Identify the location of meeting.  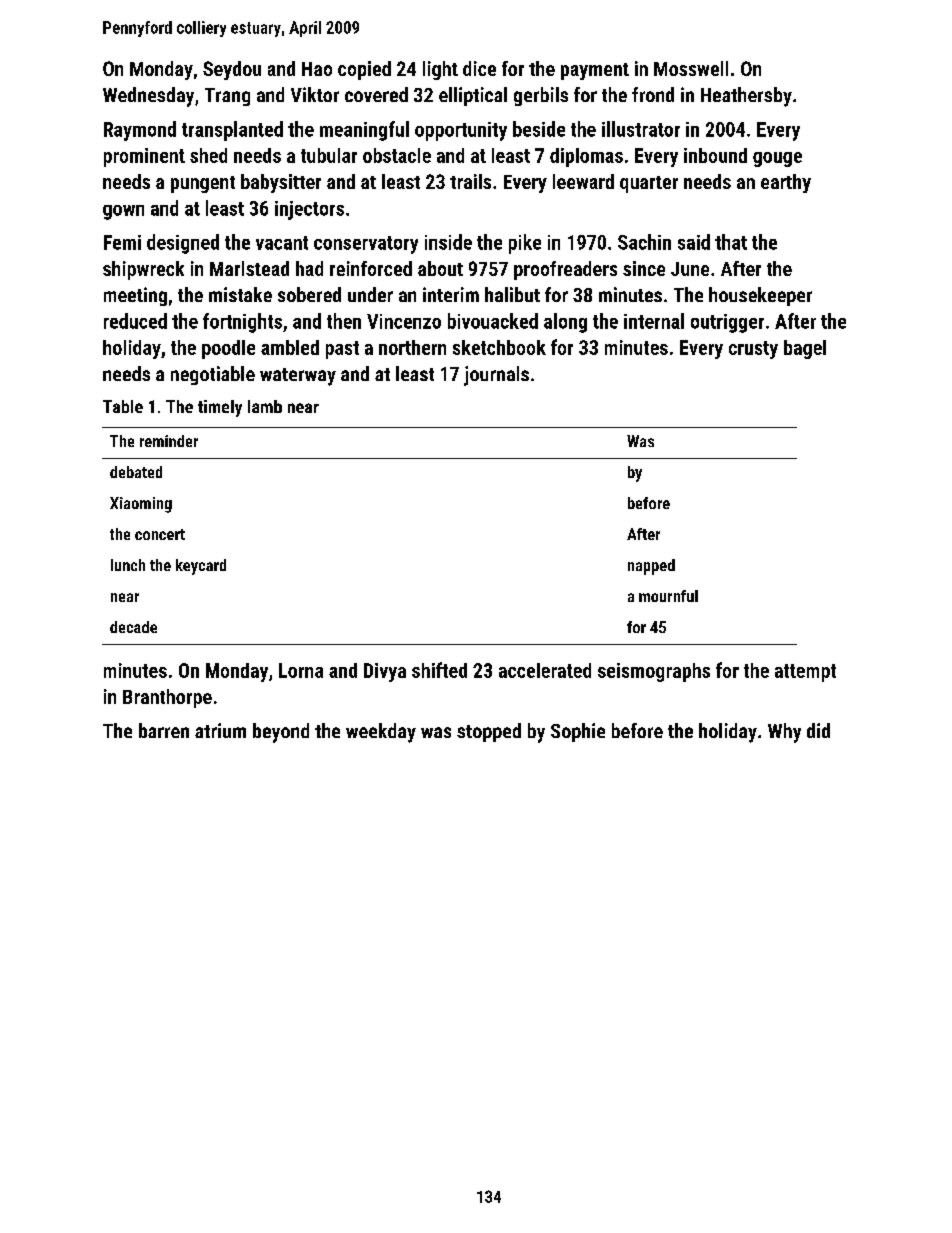
(135, 296).
